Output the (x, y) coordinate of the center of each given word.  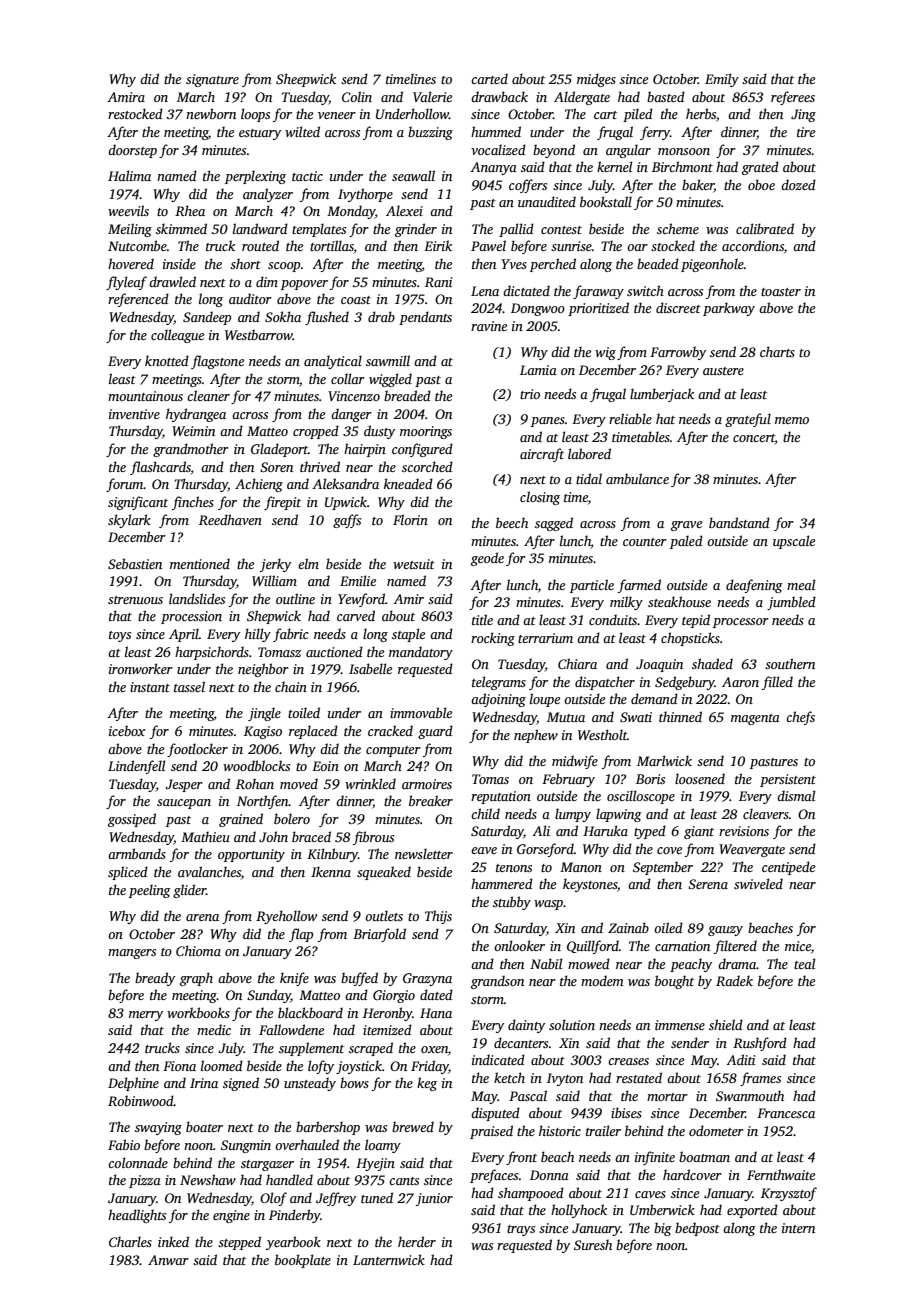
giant (699, 832)
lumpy (573, 815)
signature (212, 80)
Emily (722, 80)
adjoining (498, 700)
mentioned (200, 563)
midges (596, 80)
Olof (273, 1199)
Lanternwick (389, 1259)
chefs (800, 718)
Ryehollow (286, 917)
